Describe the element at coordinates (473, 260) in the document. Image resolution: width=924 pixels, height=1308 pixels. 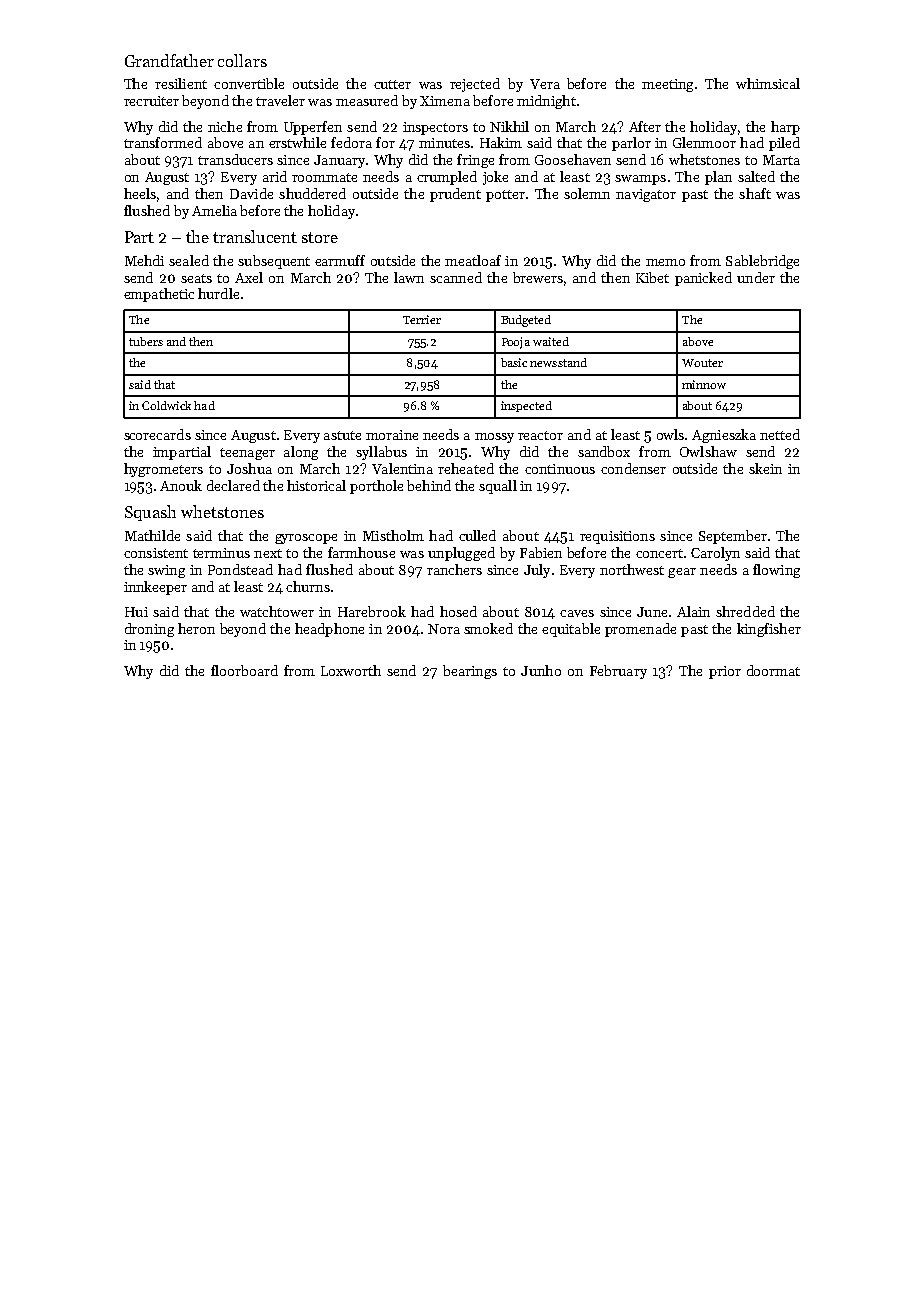
I see `meatloaf` at that location.
